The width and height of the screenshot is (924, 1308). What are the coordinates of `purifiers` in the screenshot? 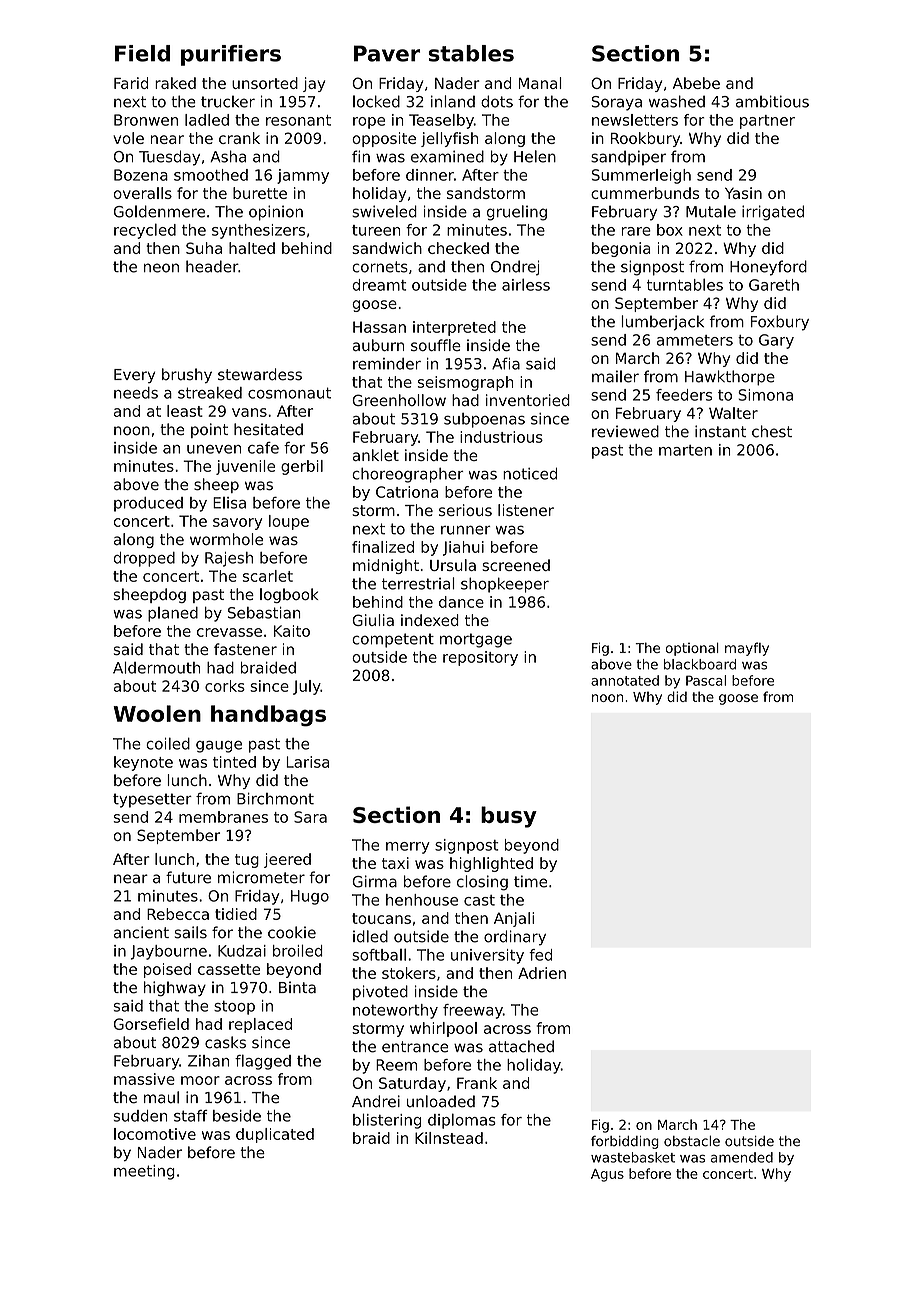 It's located at (231, 55).
